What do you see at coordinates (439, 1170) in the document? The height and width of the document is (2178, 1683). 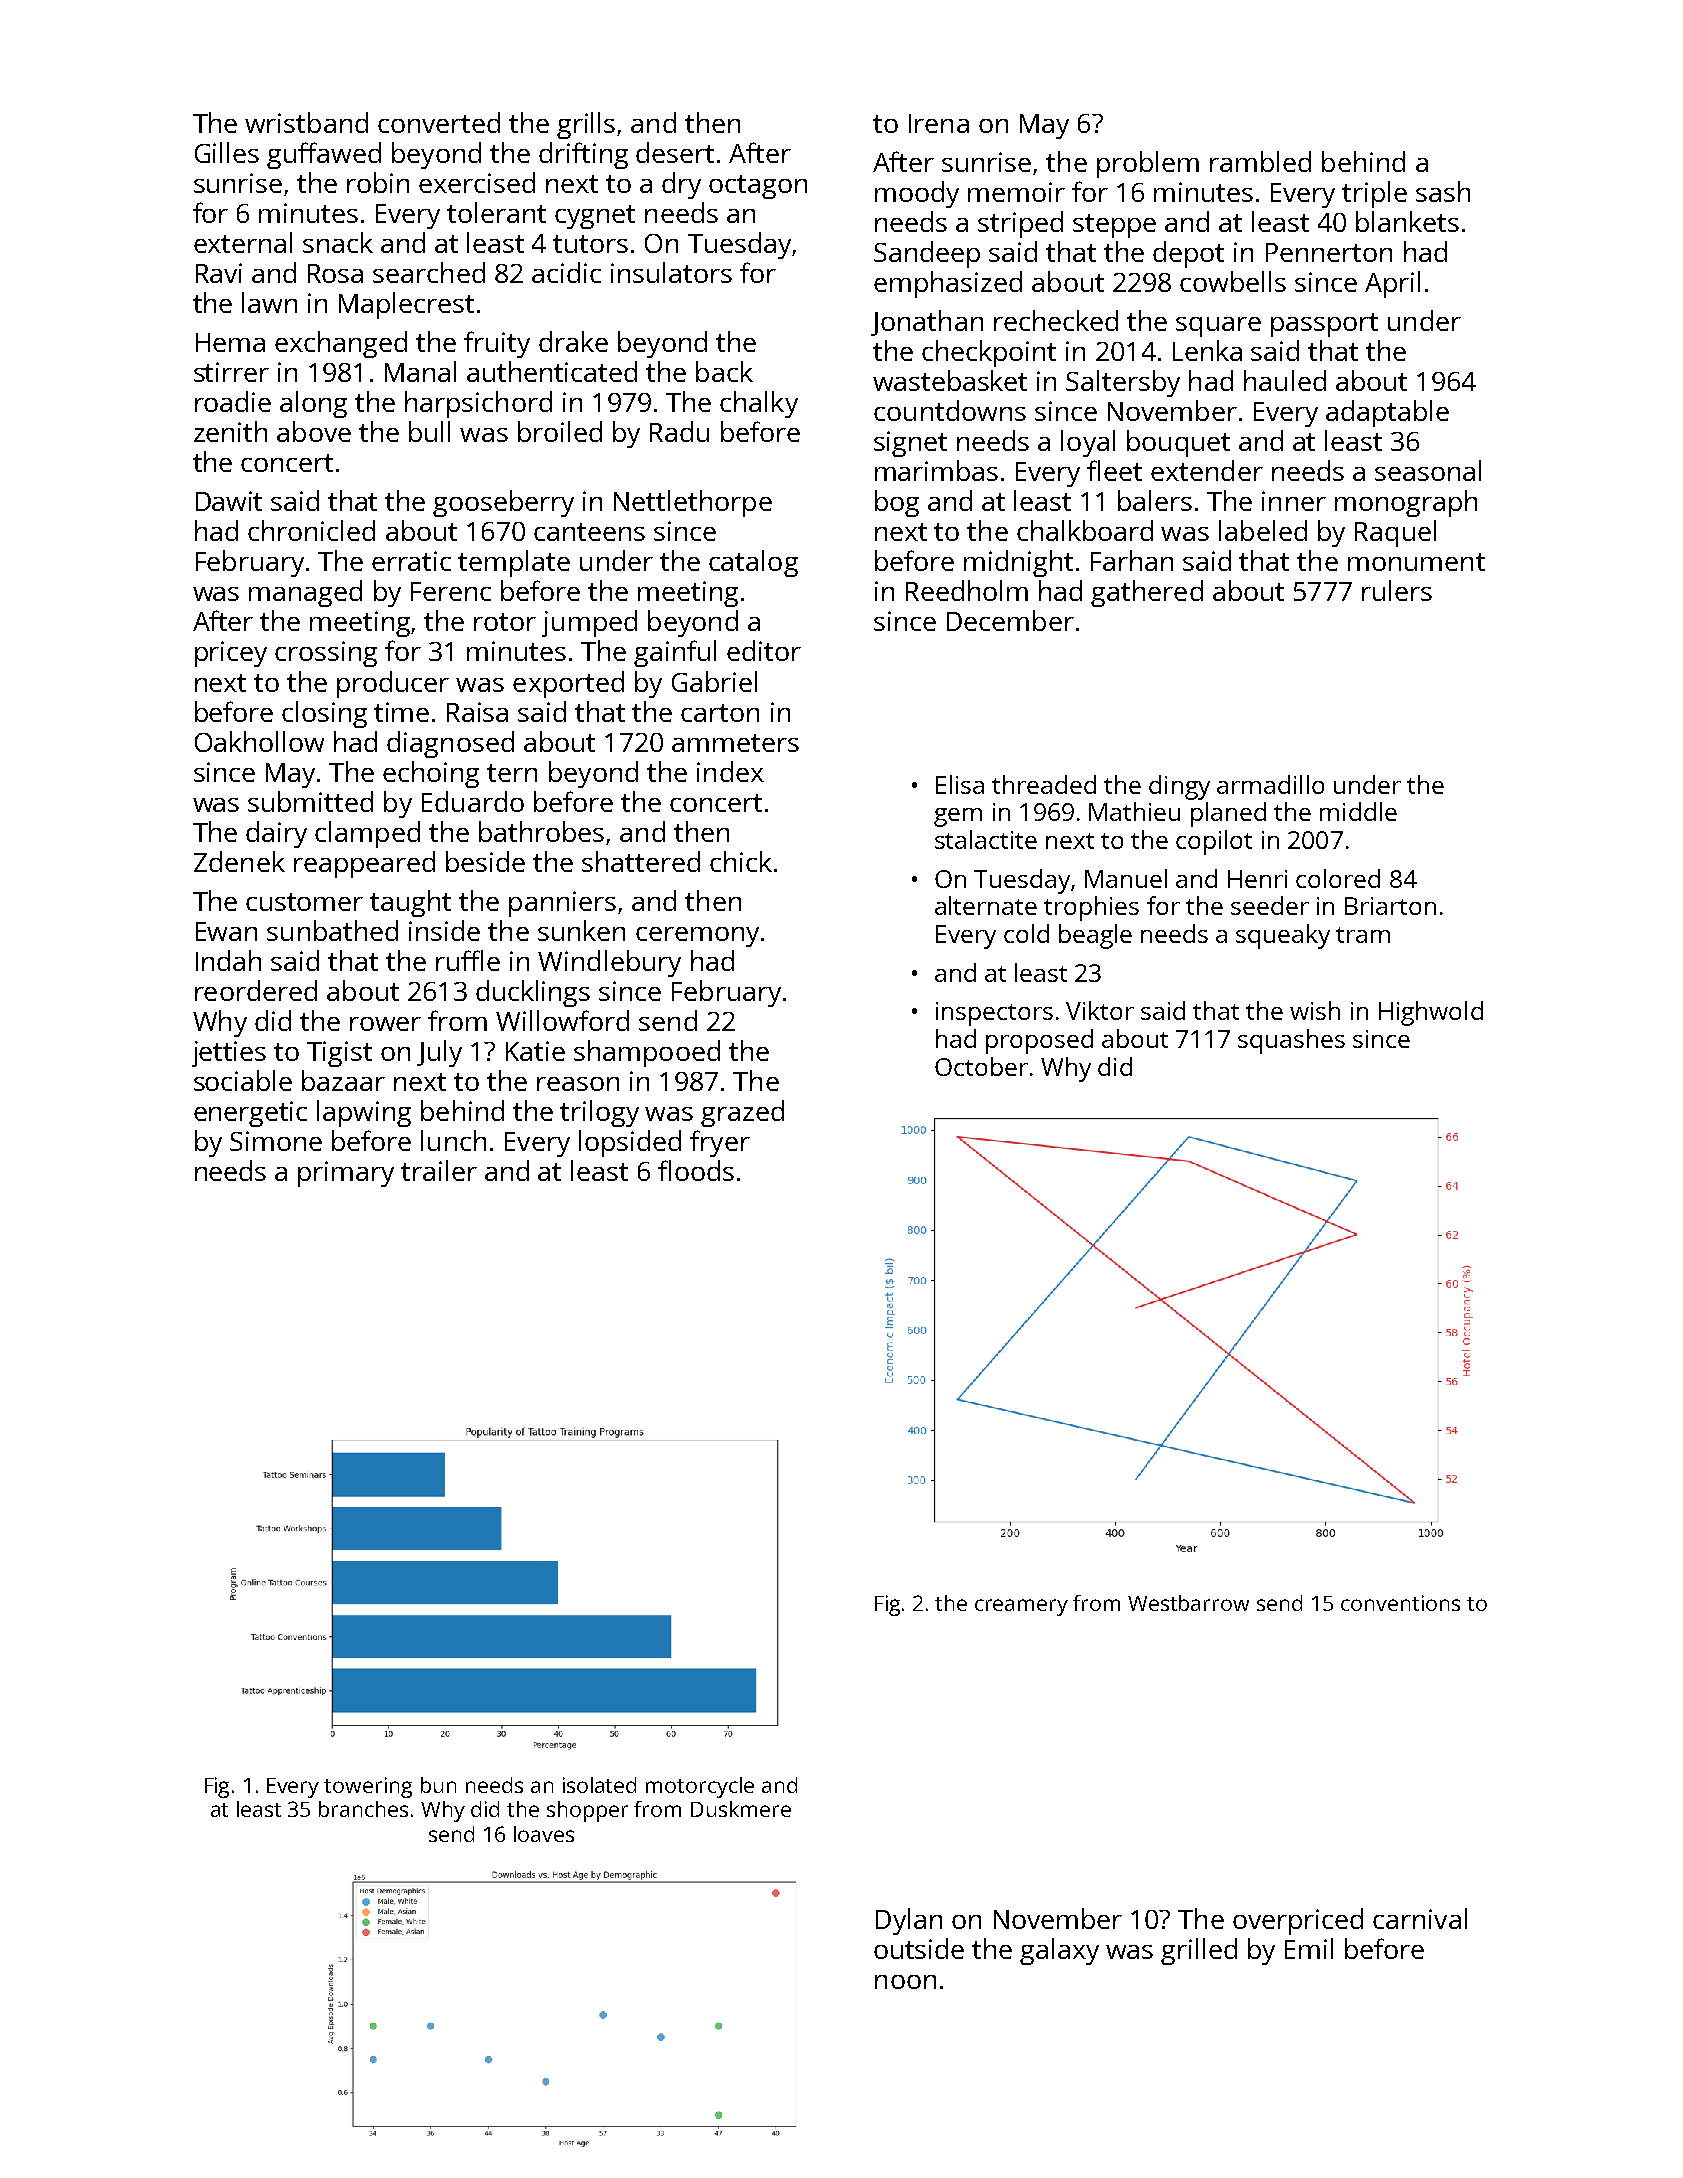 I see `trailer` at bounding box center [439, 1170].
